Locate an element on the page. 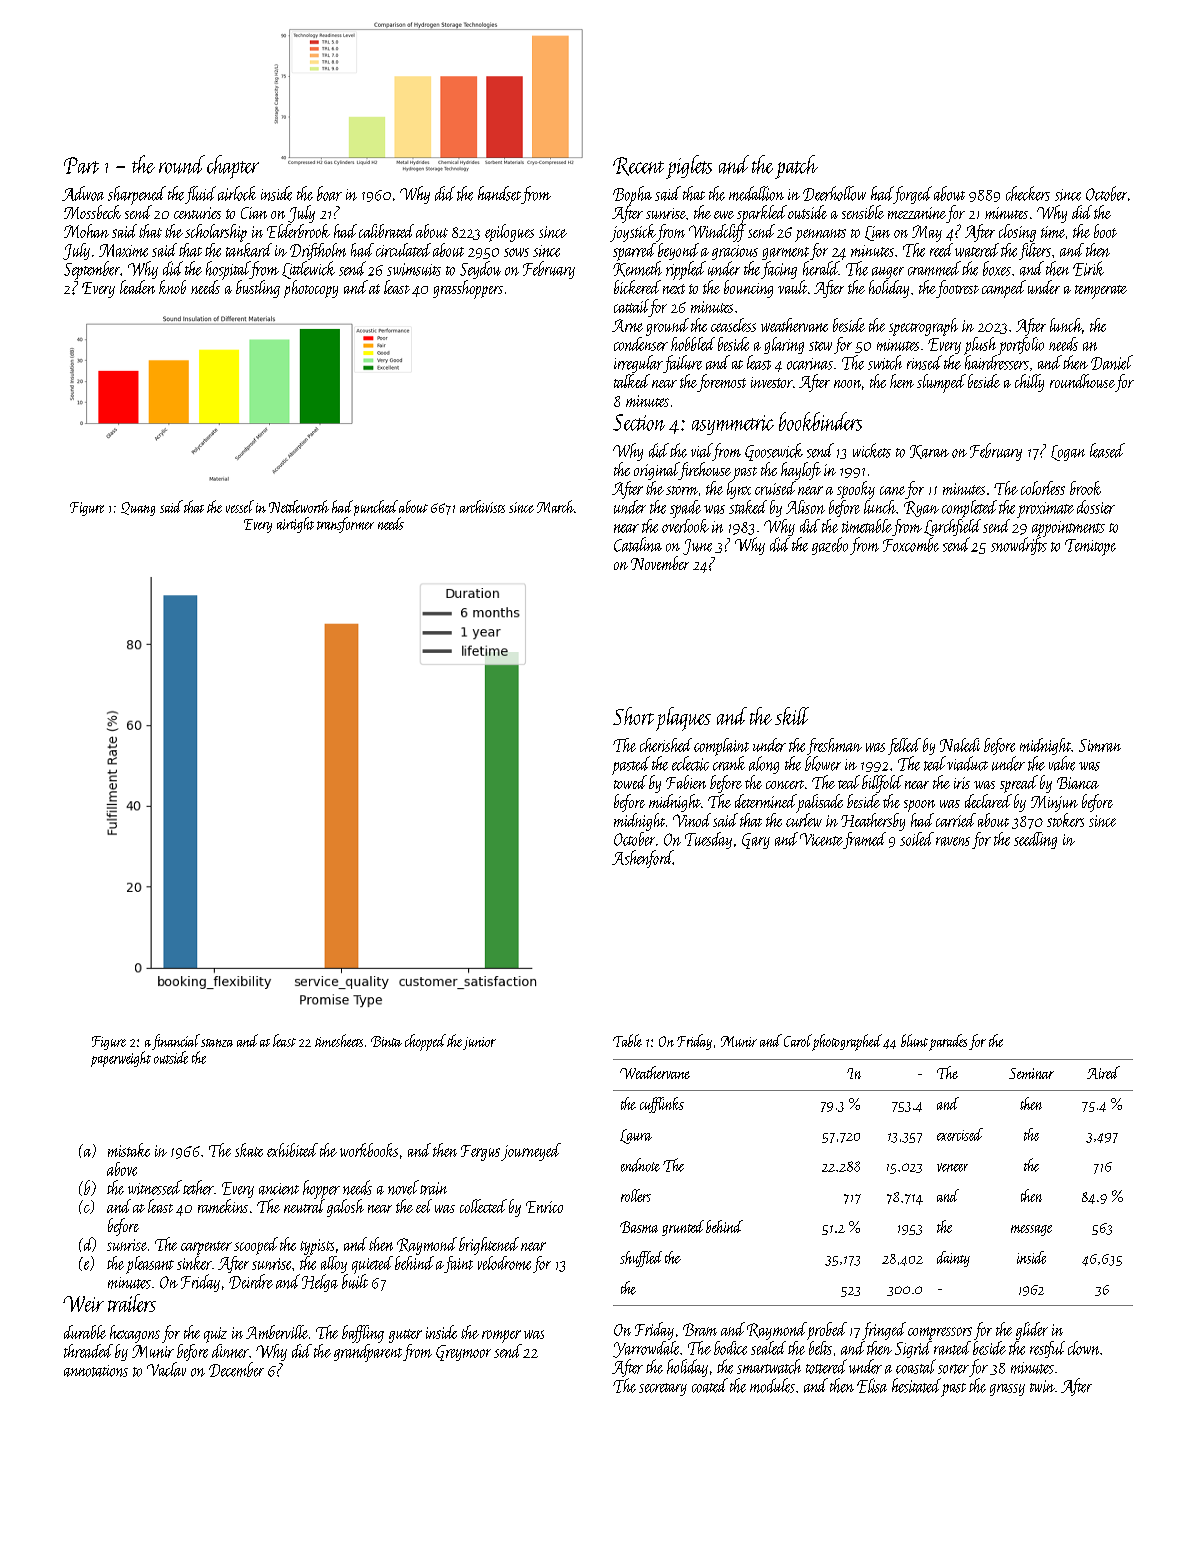 The width and height of the document is (1197, 1549). Quang is located at coordinates (138, 509).
